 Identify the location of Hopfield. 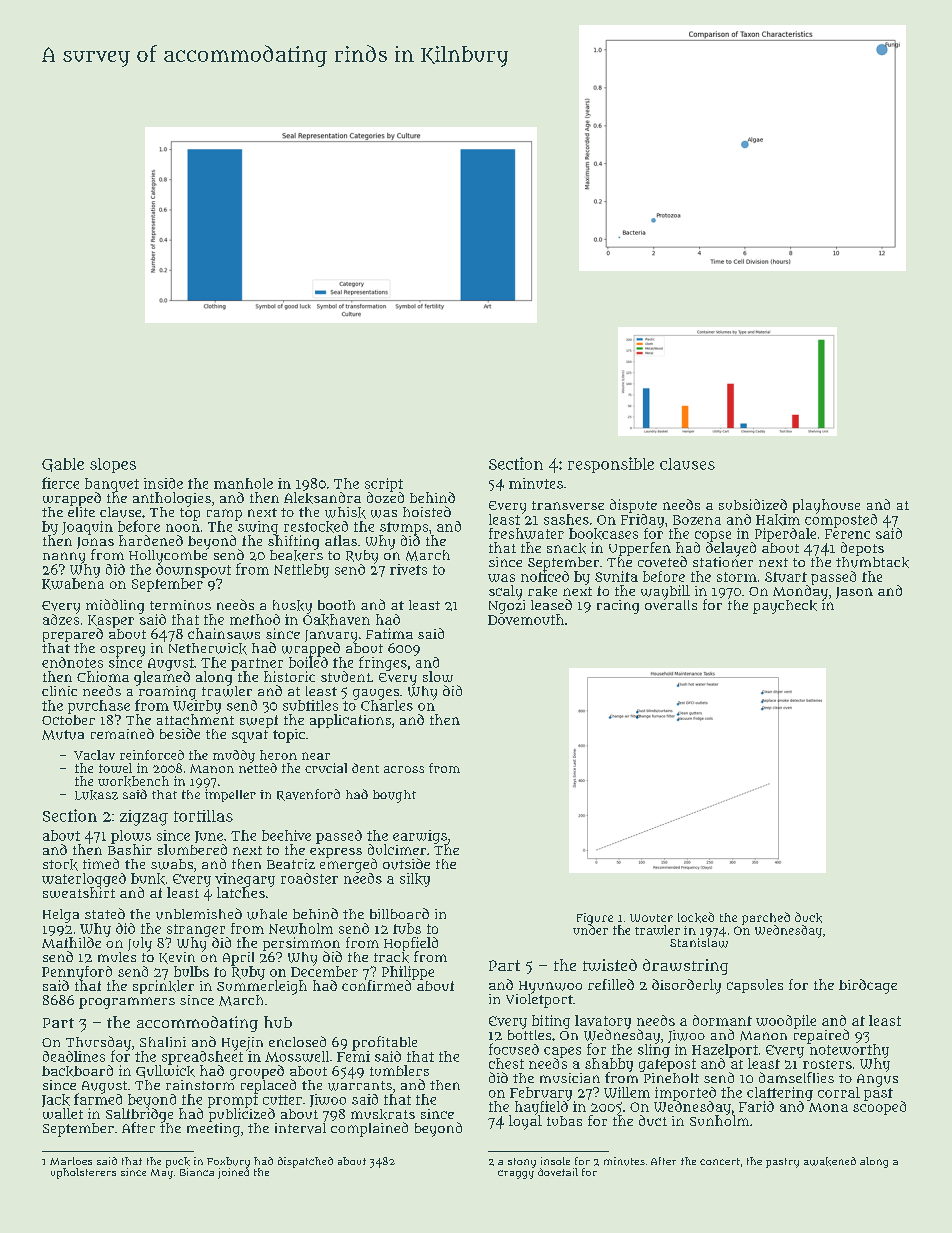
(411, 944).
